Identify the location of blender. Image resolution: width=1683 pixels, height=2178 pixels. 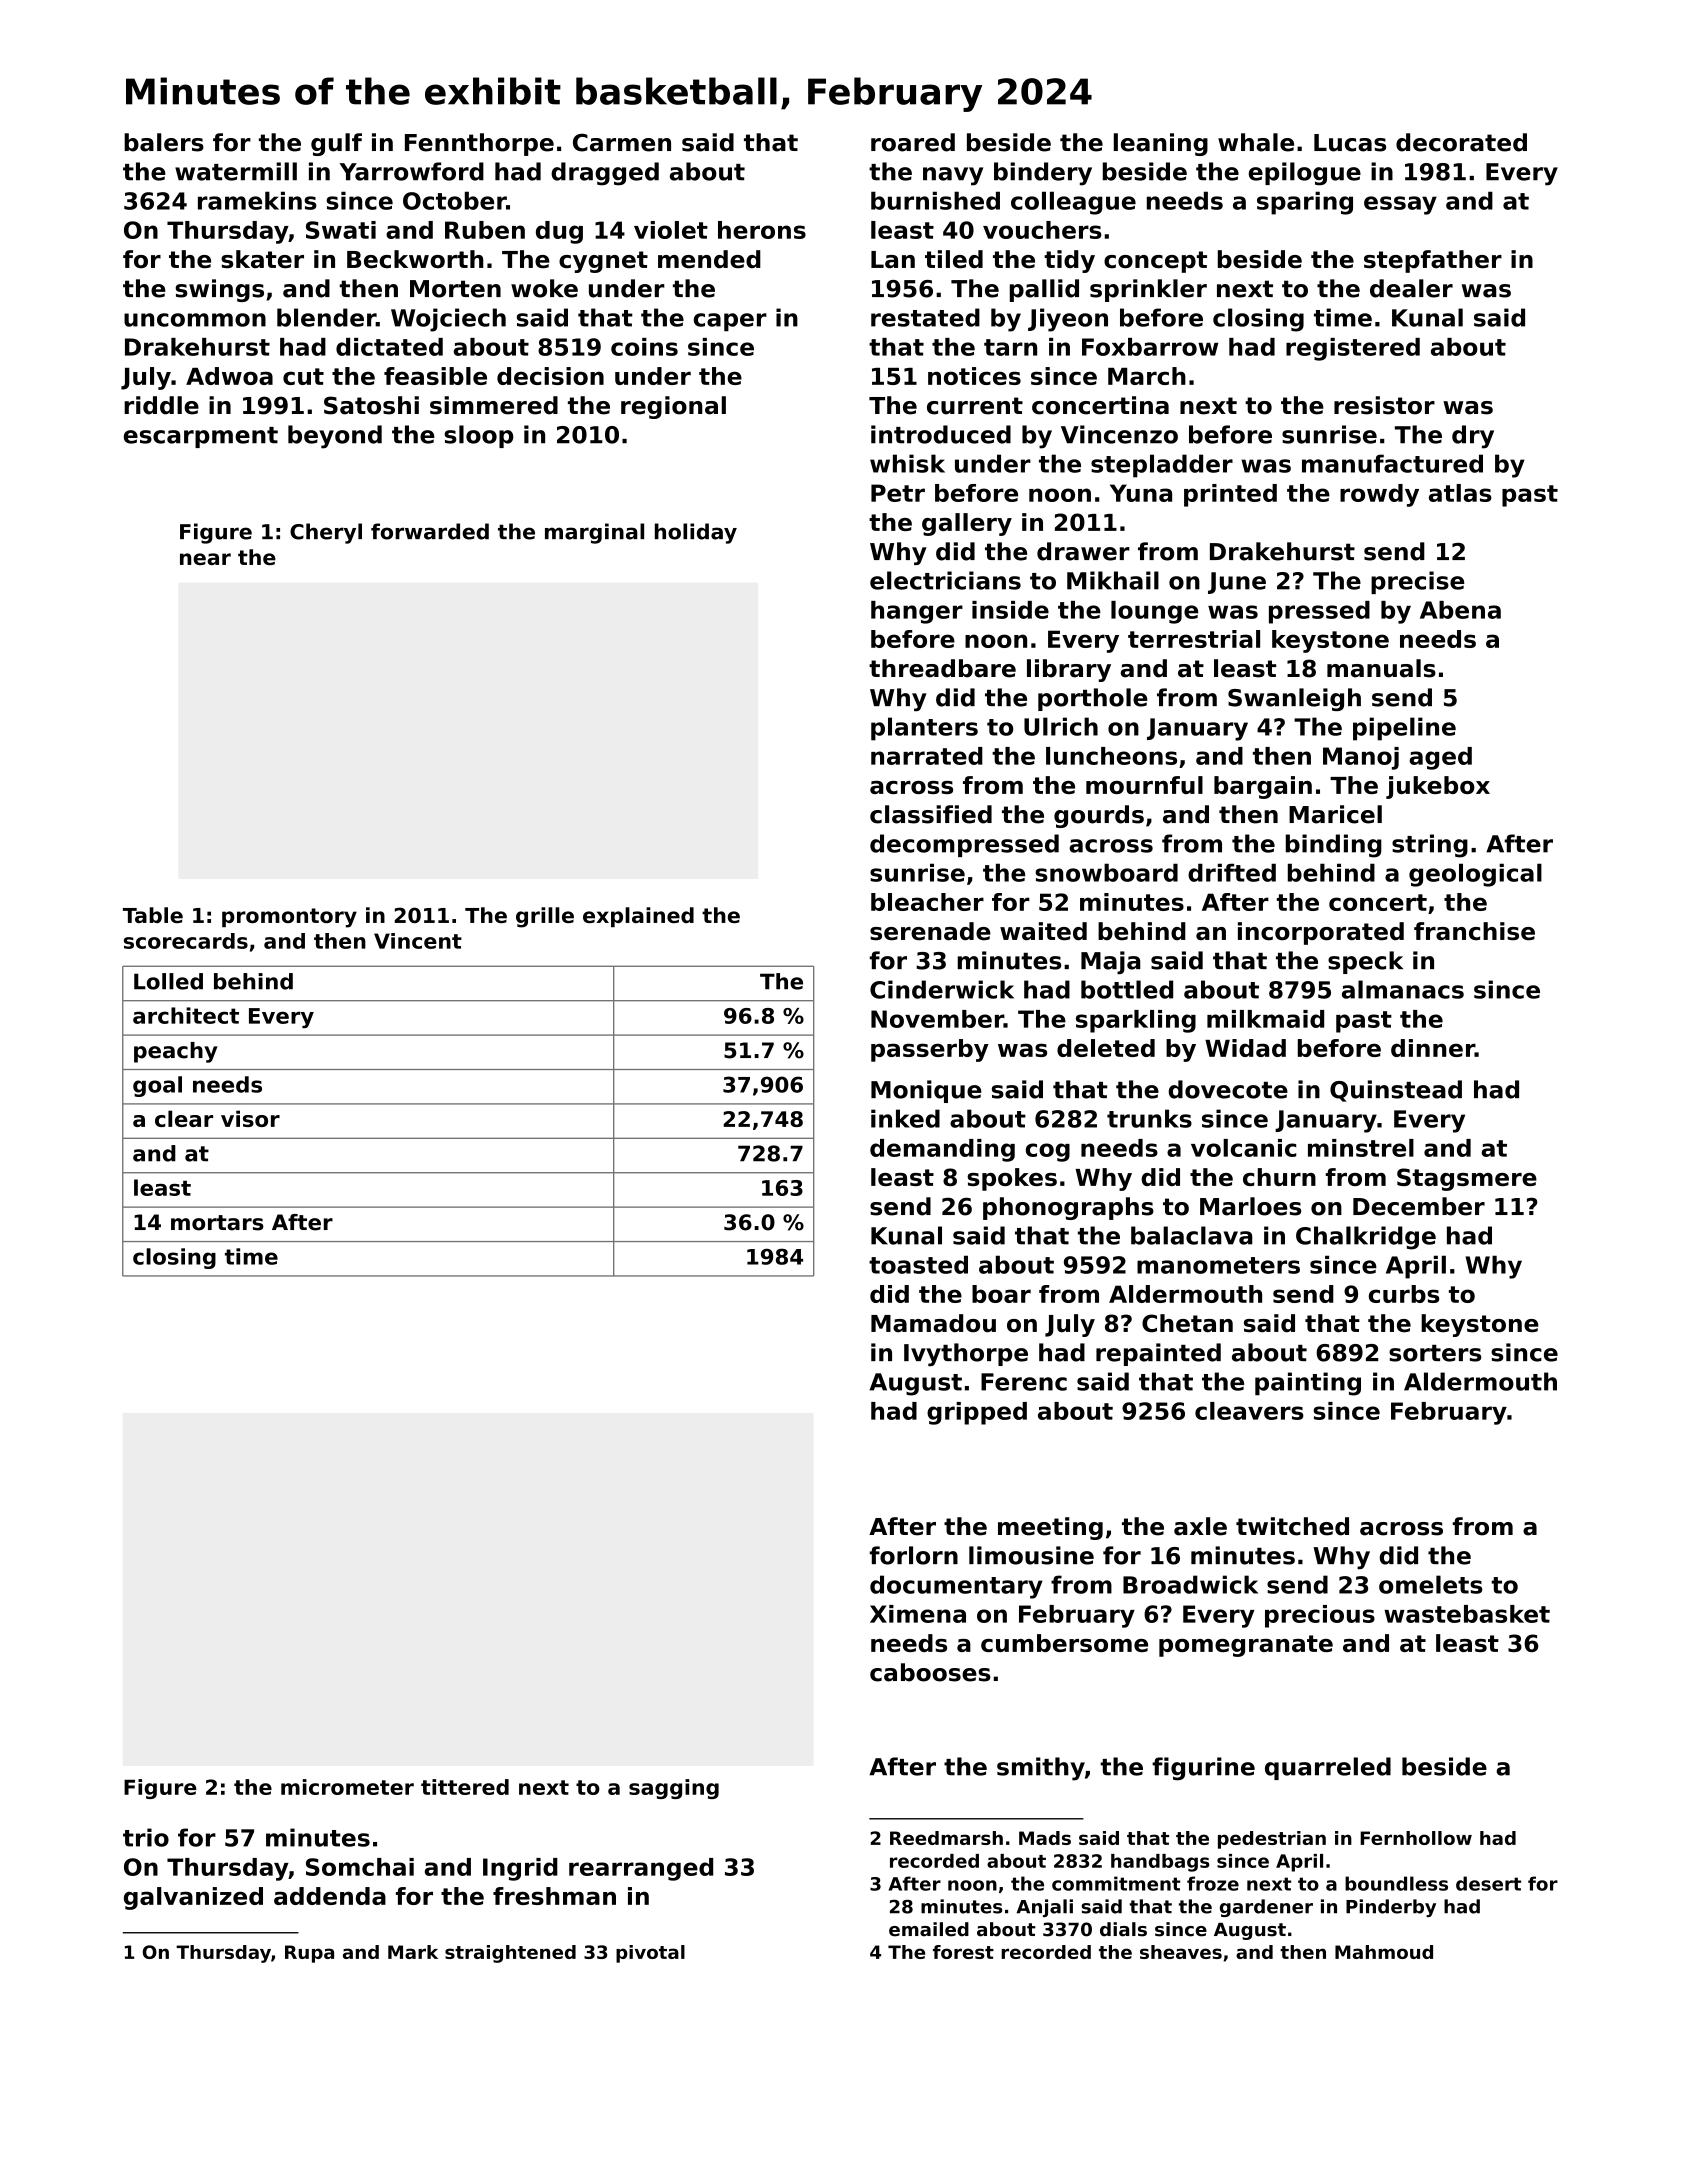
(326, 317).
